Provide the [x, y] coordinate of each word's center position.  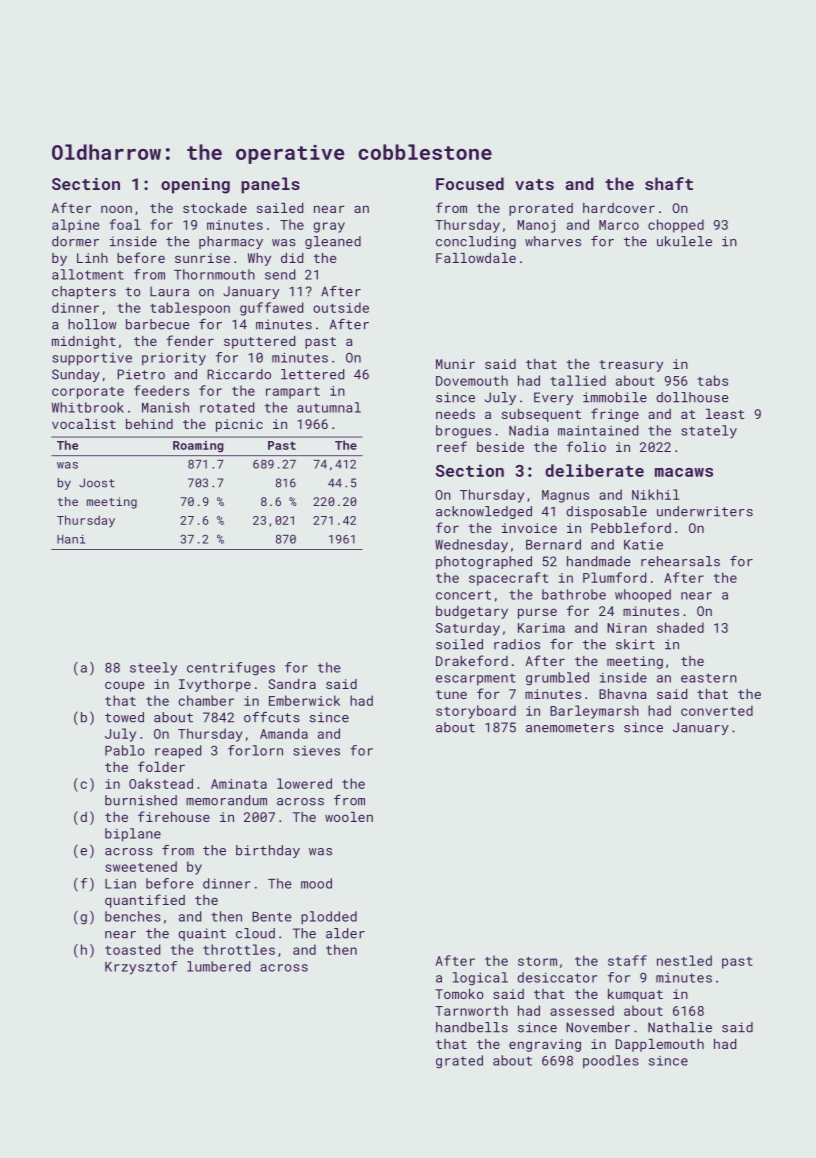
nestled [684, 960]
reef [452, 446]
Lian [120, 884]
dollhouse [692, 397]
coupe [124, 686]
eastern [709, 678]
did [292, 258]
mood [316, 883]
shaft [669, 183]
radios [517, 644]
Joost [97, 483]
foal [125, 224]
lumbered [218, 966]
